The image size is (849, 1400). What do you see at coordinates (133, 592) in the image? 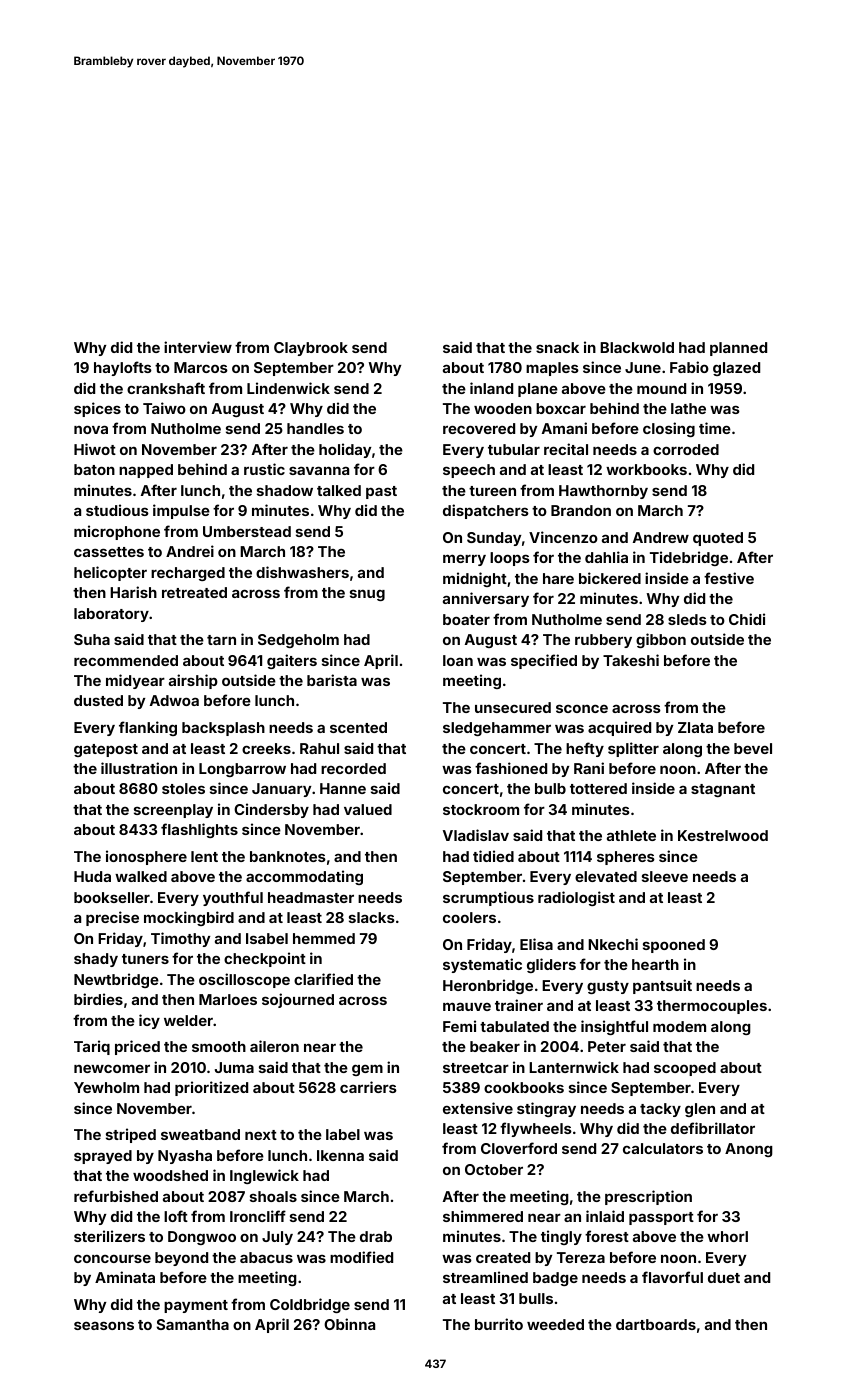
I see `Harish` at bounding box center [133, 592].
